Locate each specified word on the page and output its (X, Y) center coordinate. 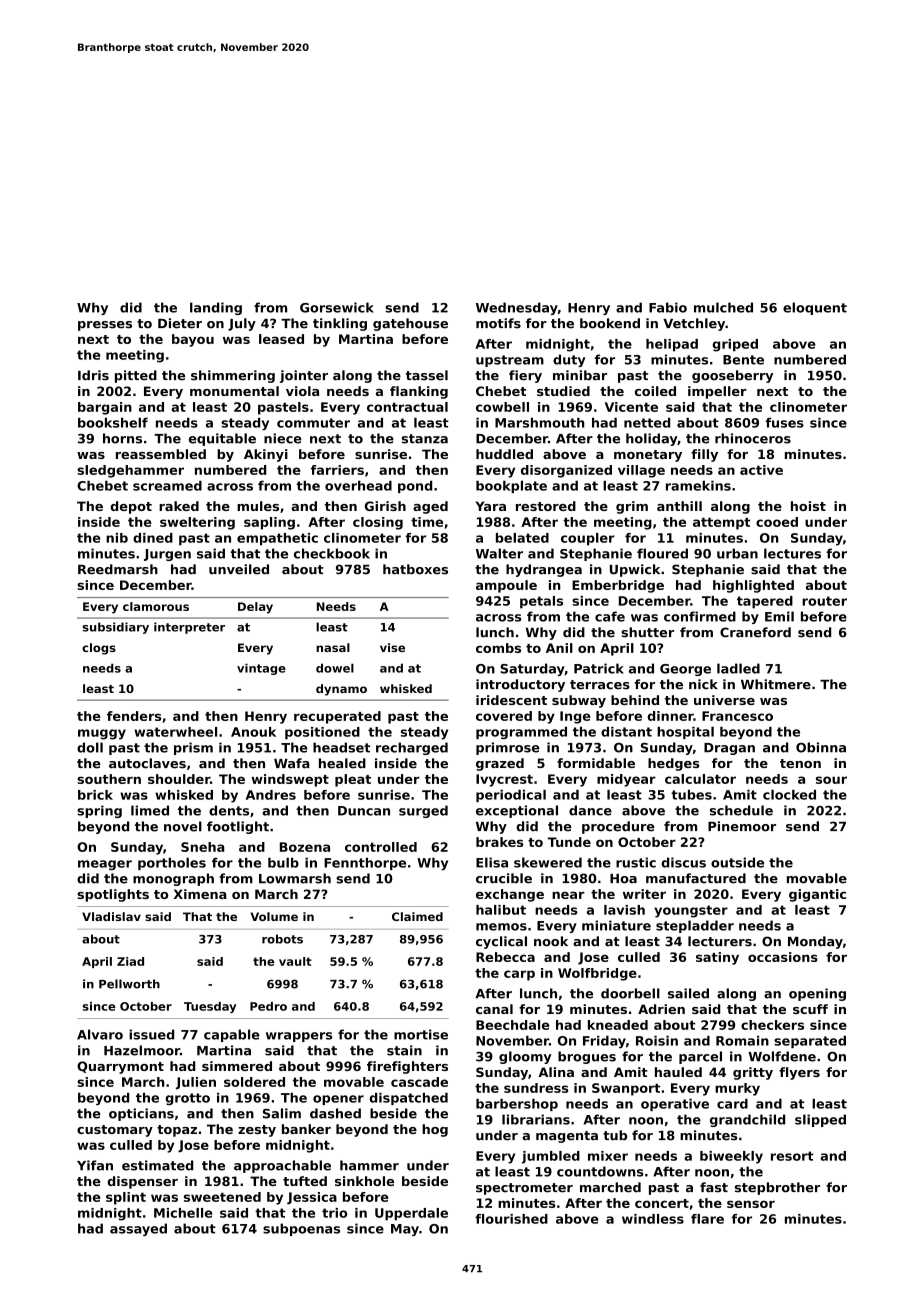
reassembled (161, 454)
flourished (511, 1219)
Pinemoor (742, 826)
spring (99, 811)
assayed (138, 1229)
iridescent (511, 700)
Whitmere (776, 684)
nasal (333, 647)
